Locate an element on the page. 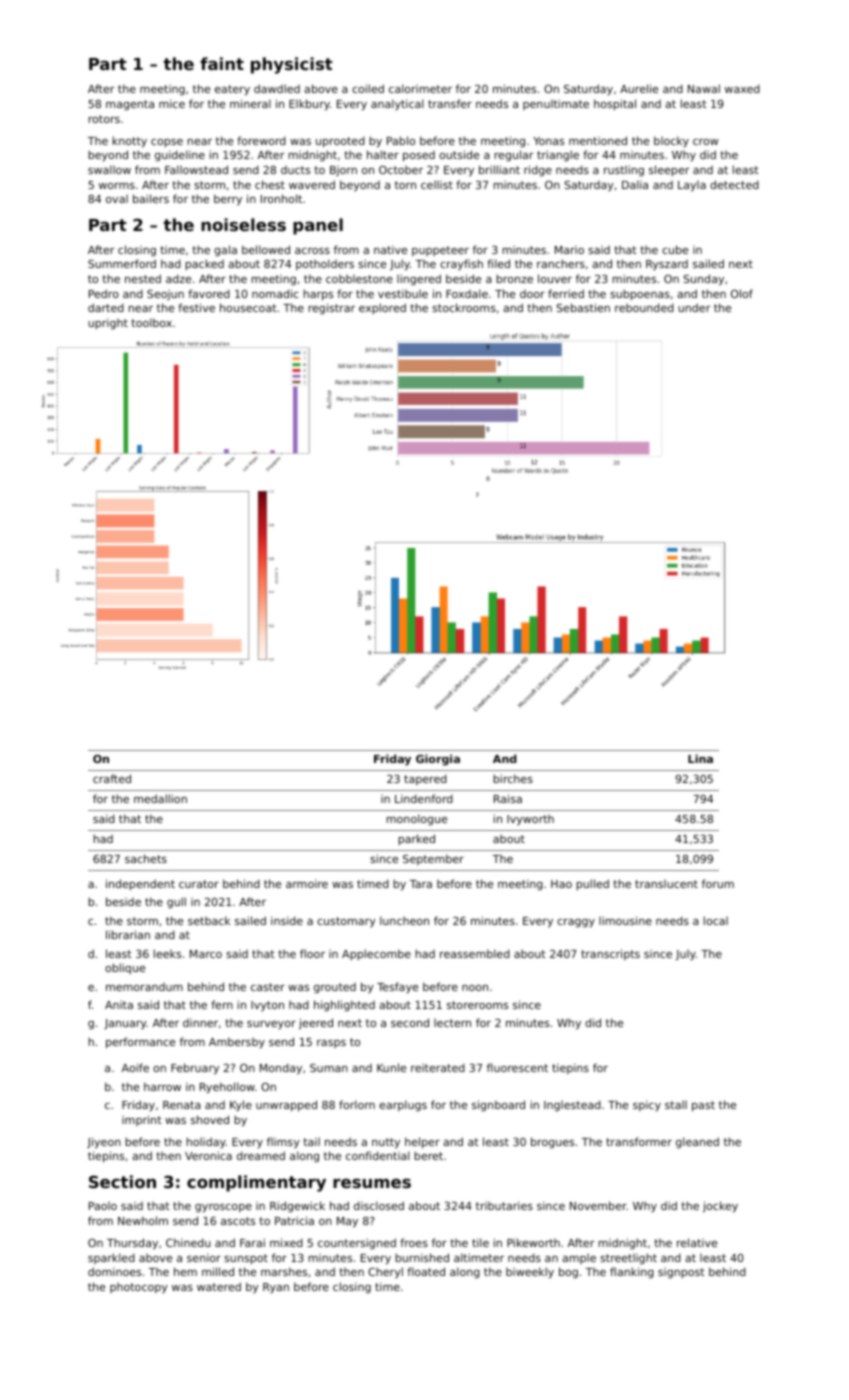 The width and height of the page is (849, 1400). eatery is located at coordinates (232, 90).
